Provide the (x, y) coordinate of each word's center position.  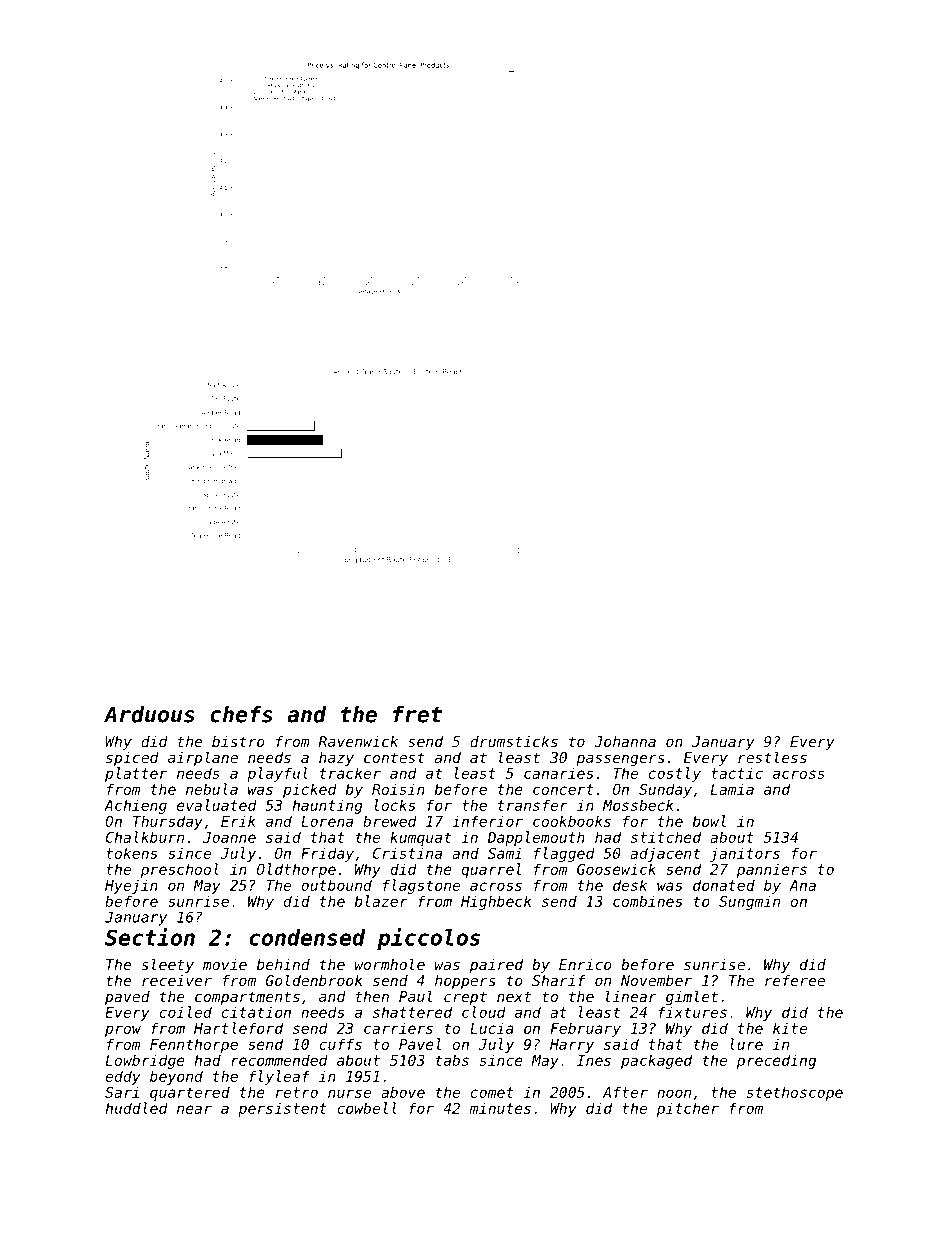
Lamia (732, 789)
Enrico (585, 964)
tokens (131, 853)
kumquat (420, 838)
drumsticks (514, 741)
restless (772, 757)
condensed (307, 937)
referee (795, 980)
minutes (500, 1108)
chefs (241, 714)
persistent (282, 1109)
